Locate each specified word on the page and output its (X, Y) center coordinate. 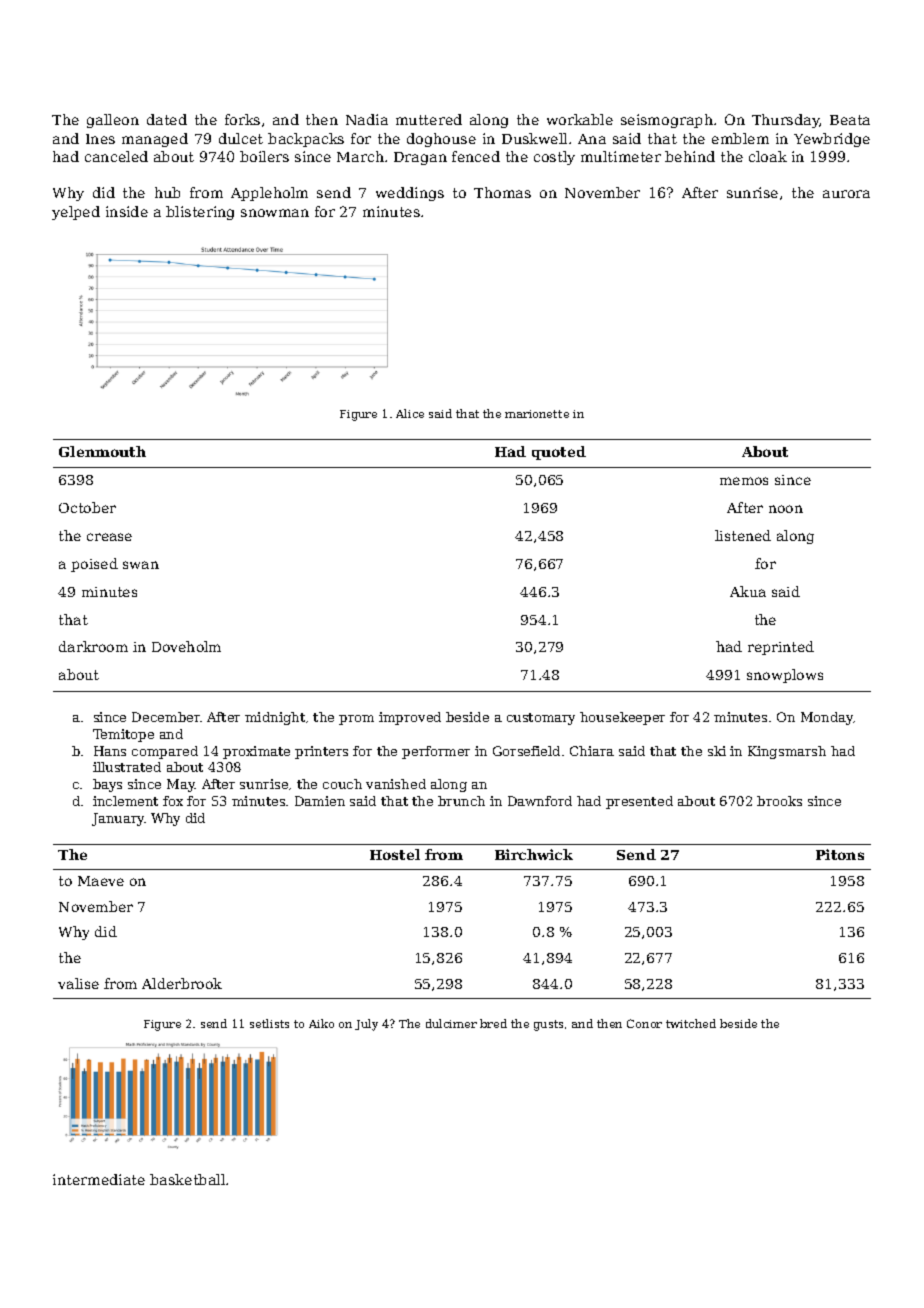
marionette (537, 414)
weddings (410, 194)
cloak (768, 156)
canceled (116, 156)
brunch (461, 801)
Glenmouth (102, 451)
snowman (275, 213)
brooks (779, 801)
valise (78, 983)
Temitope (123, 735)
